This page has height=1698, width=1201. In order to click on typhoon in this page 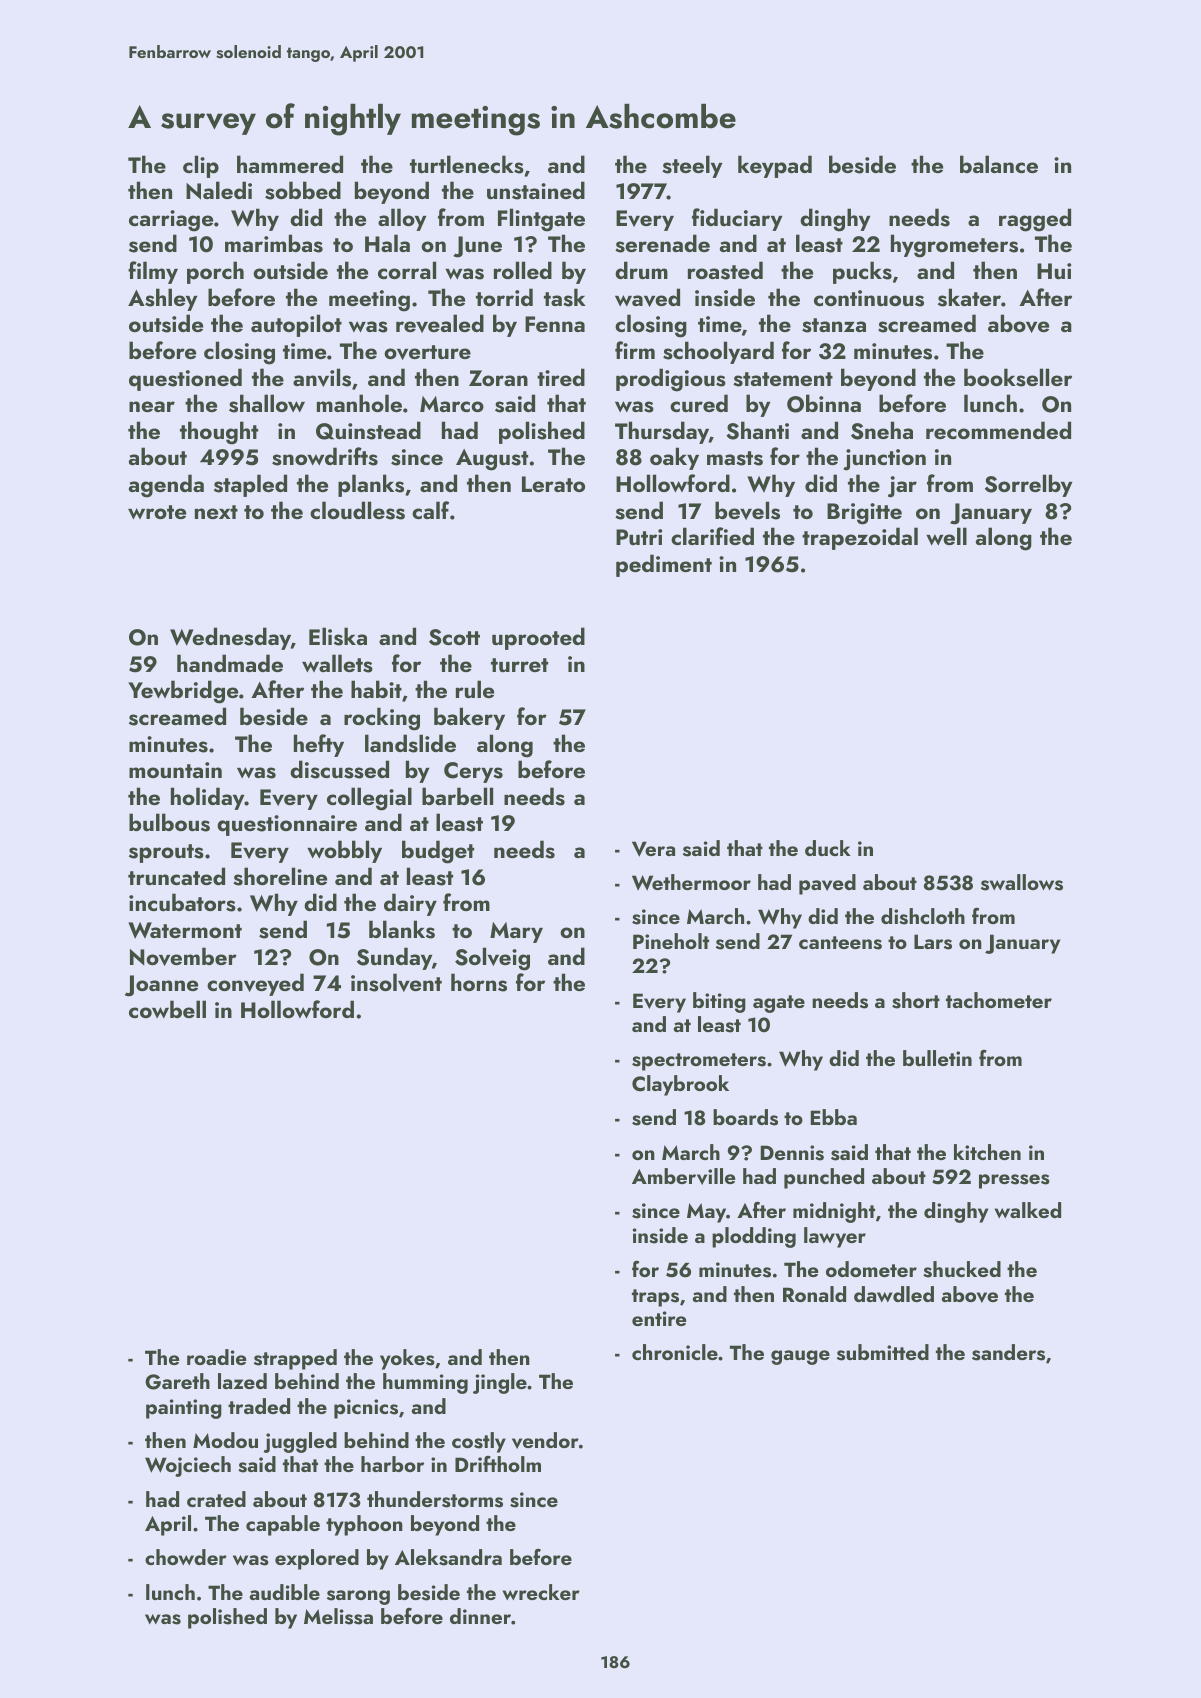, I will do `click(364, 1525)`.
